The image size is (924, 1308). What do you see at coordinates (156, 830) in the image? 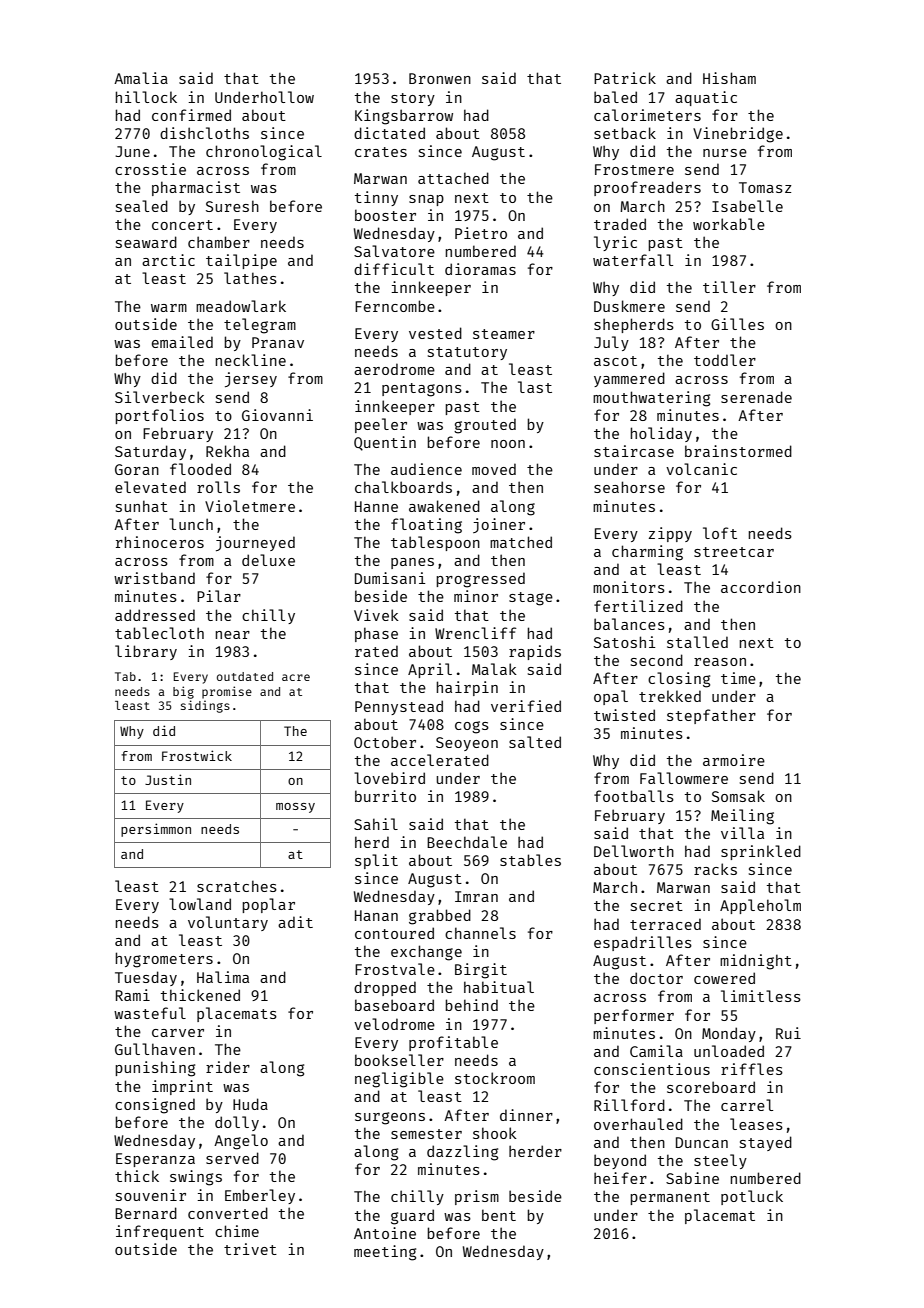
I see `persimmon` at bounding box center [156, 830].
